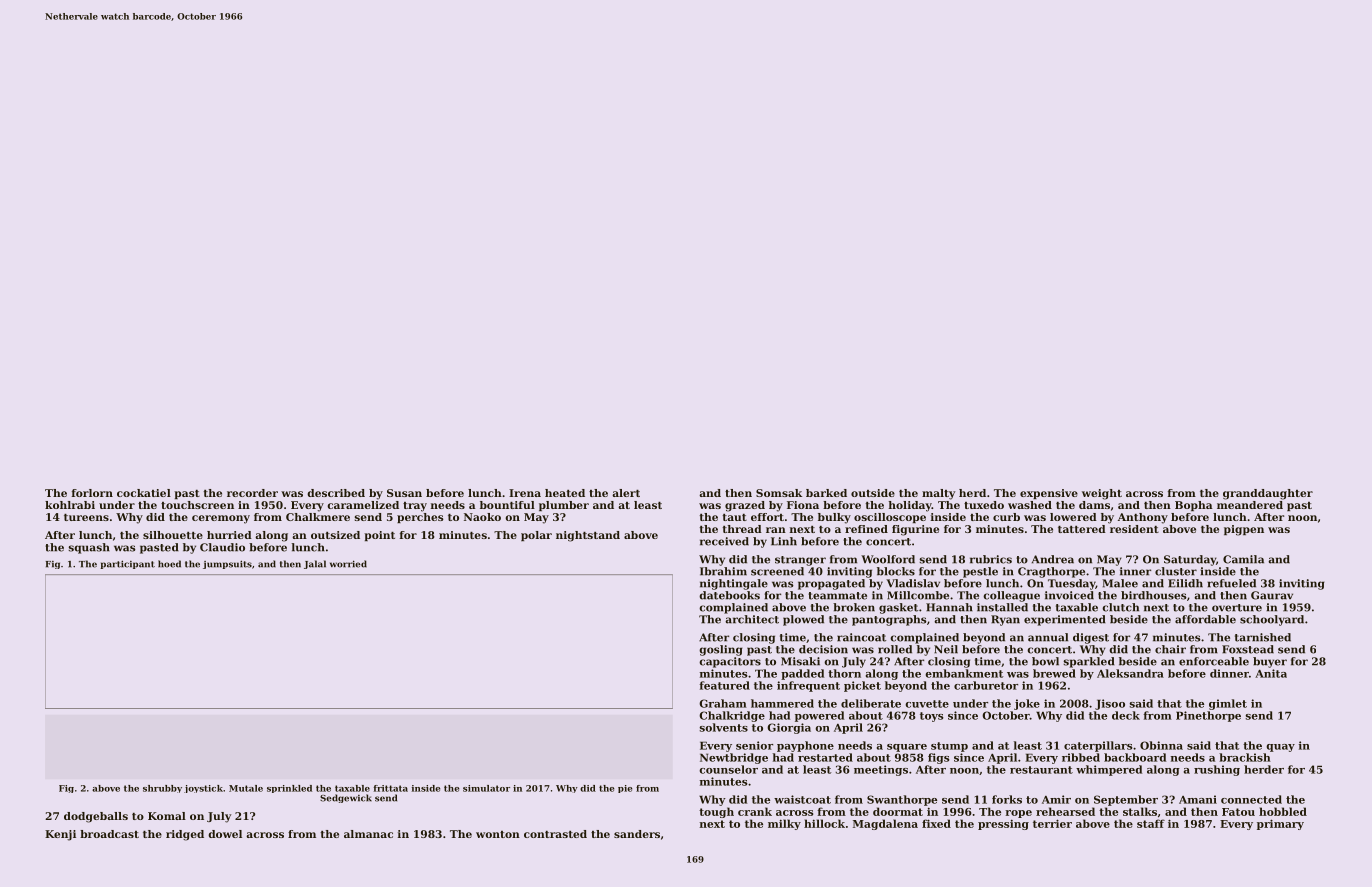 The image size is (1372, 887). I want to click on Graham, so click(723, 703).
